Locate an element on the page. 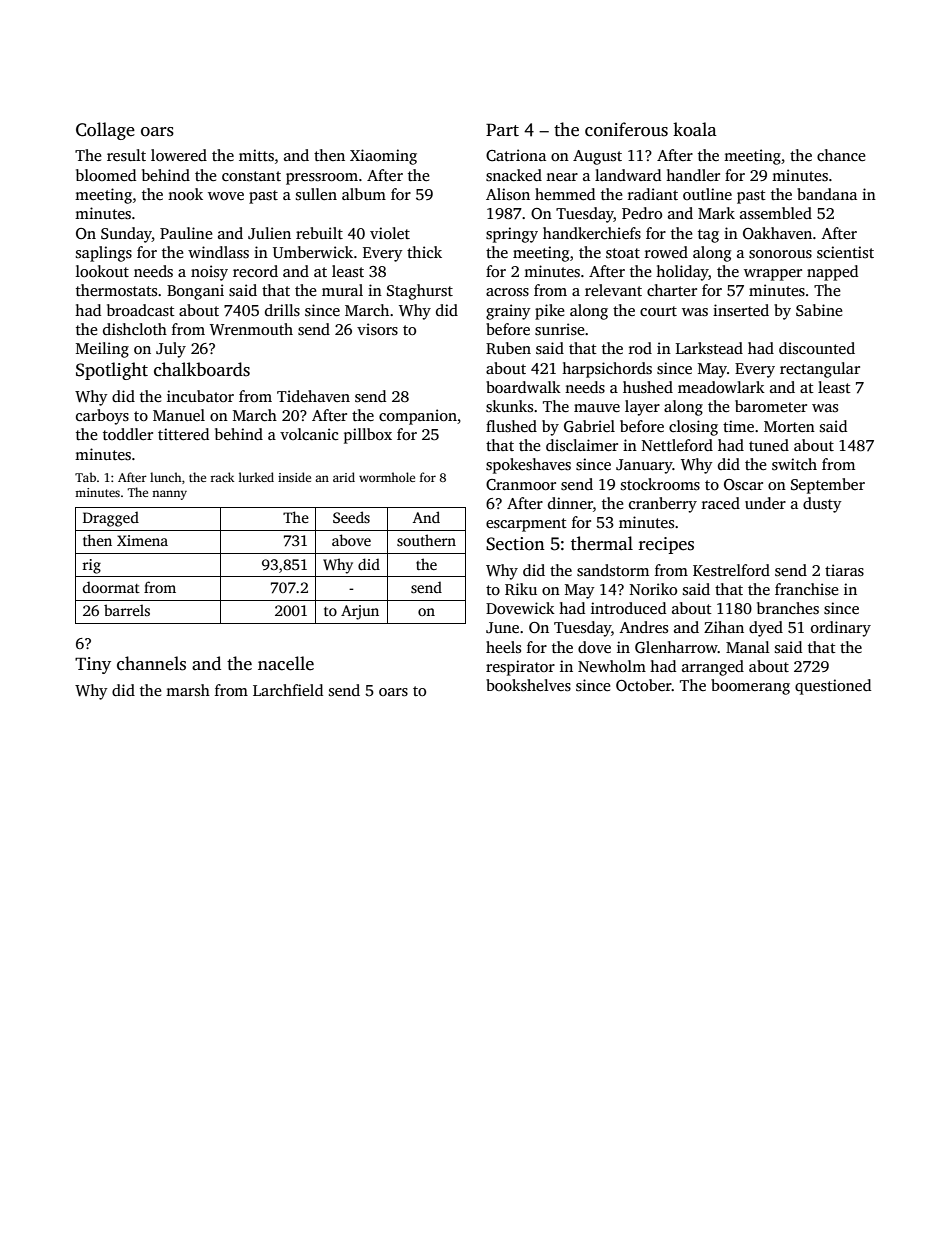 Image resolution: width=952 pixels, height=1233 pixels. scientist is located at coordinates (845, 252).
